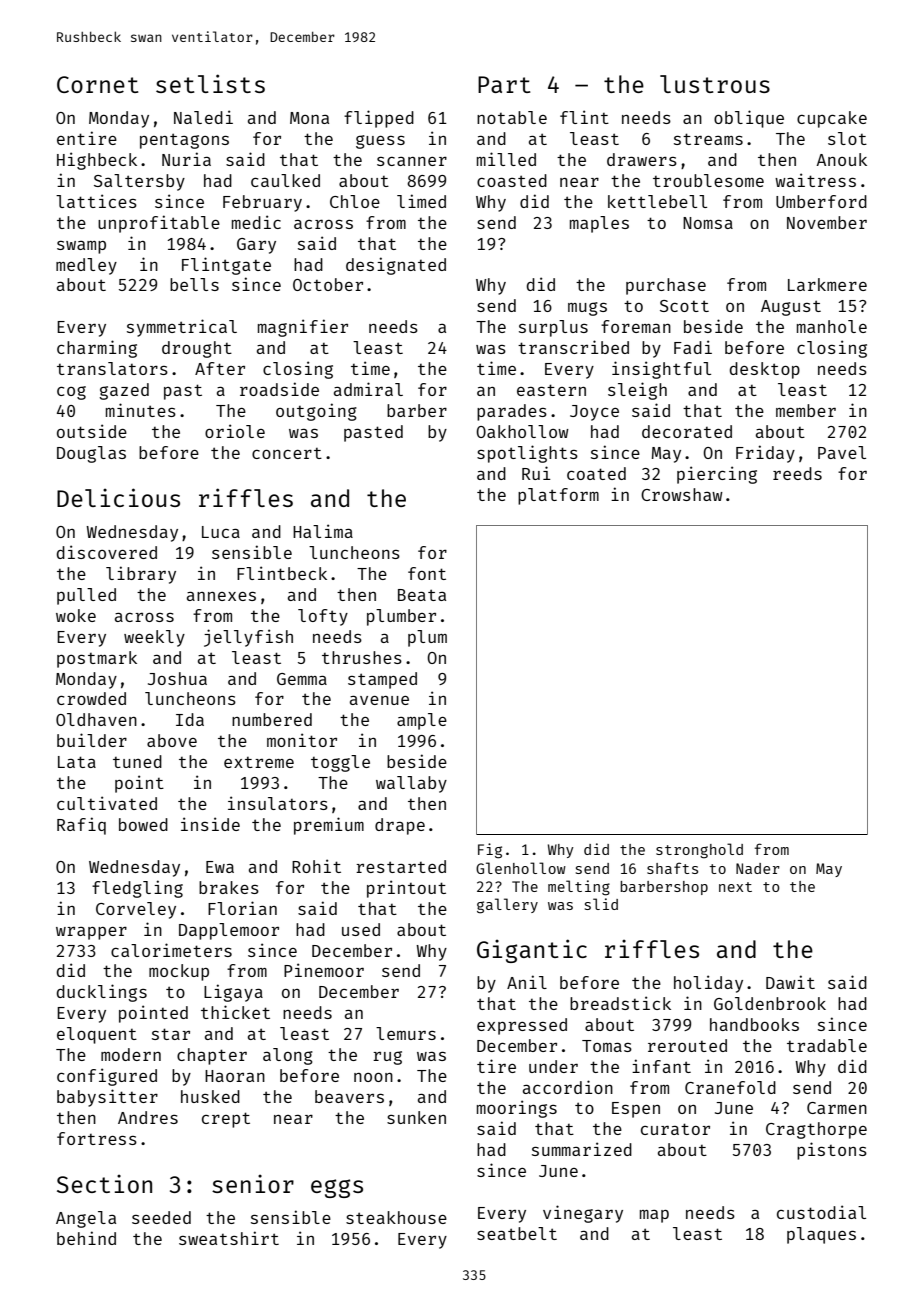 This screenshot has height=1314, width=924. I want to click on bowed, so click(143, 824).
